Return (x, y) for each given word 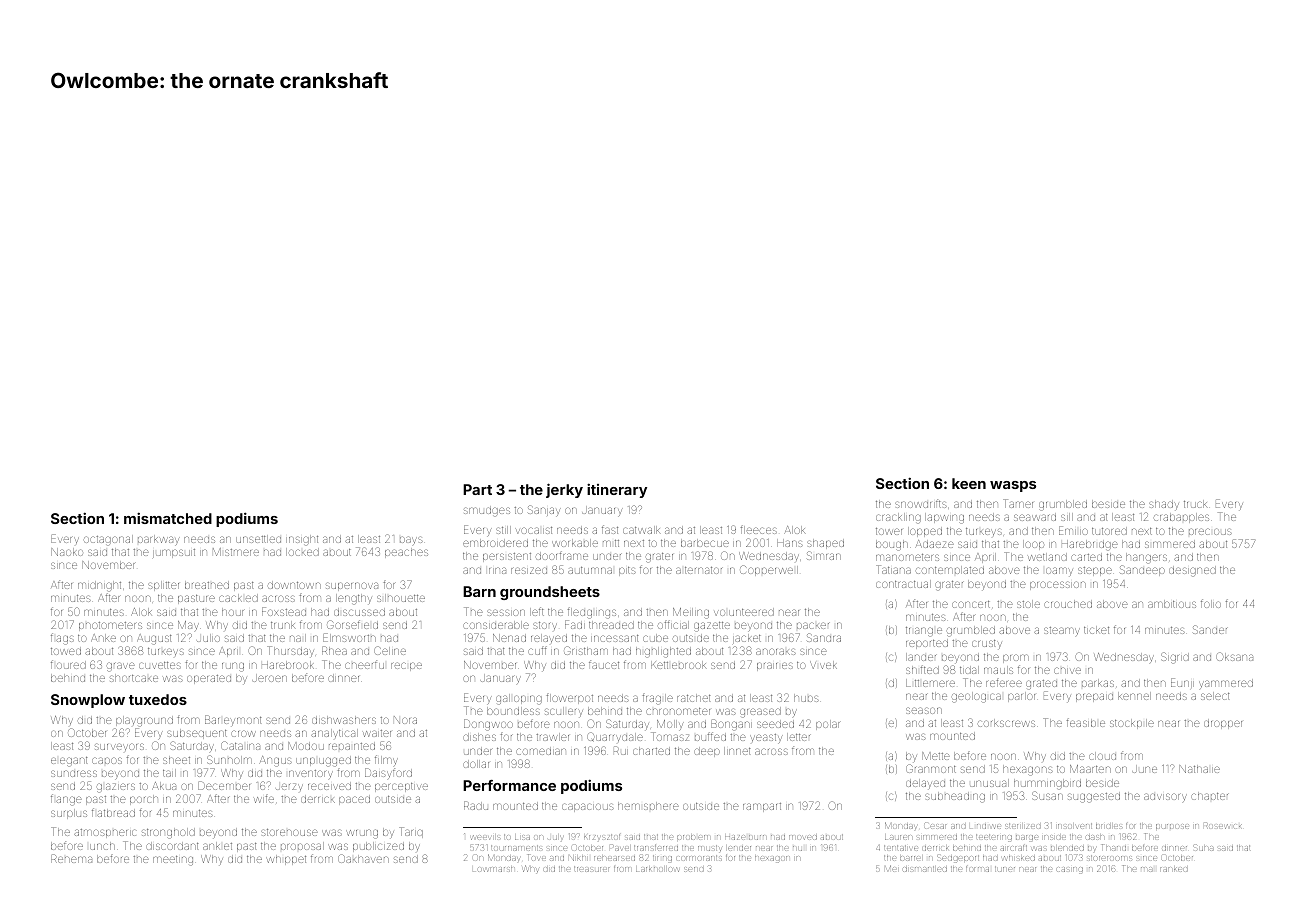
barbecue (705, 543)
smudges (487, 511)
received (329, 786)
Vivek (823, 665)
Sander (1210, 629)
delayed (925, 784)
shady (1164, 505)
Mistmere (236, 552)
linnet (737, 751)
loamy (1059, 571)
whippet (286, 860)
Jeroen (269, 678)
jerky (564, 490)
